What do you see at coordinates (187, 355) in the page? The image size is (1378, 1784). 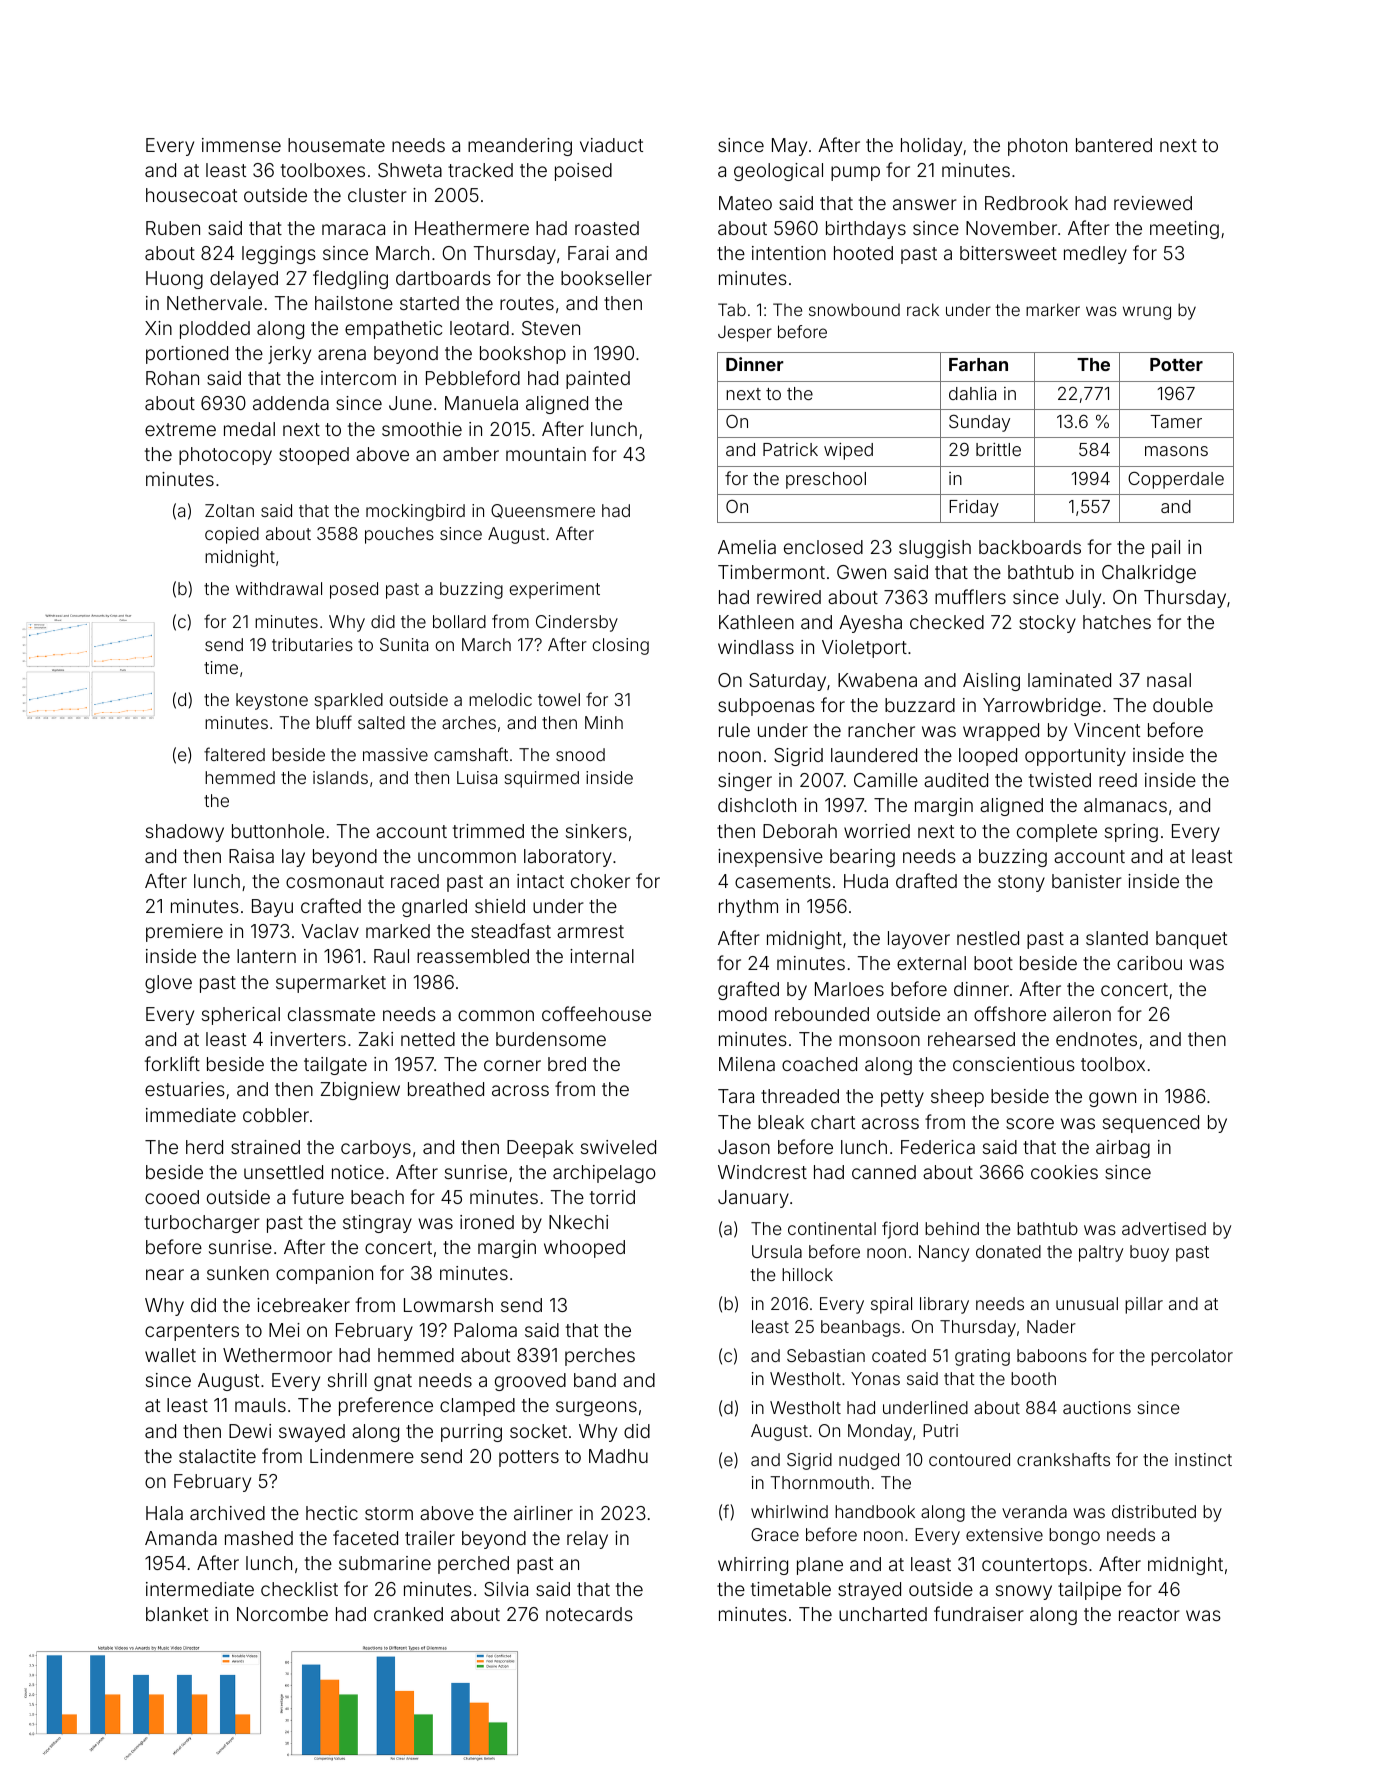 I see `portioned` at bounding box center [187, 355].
